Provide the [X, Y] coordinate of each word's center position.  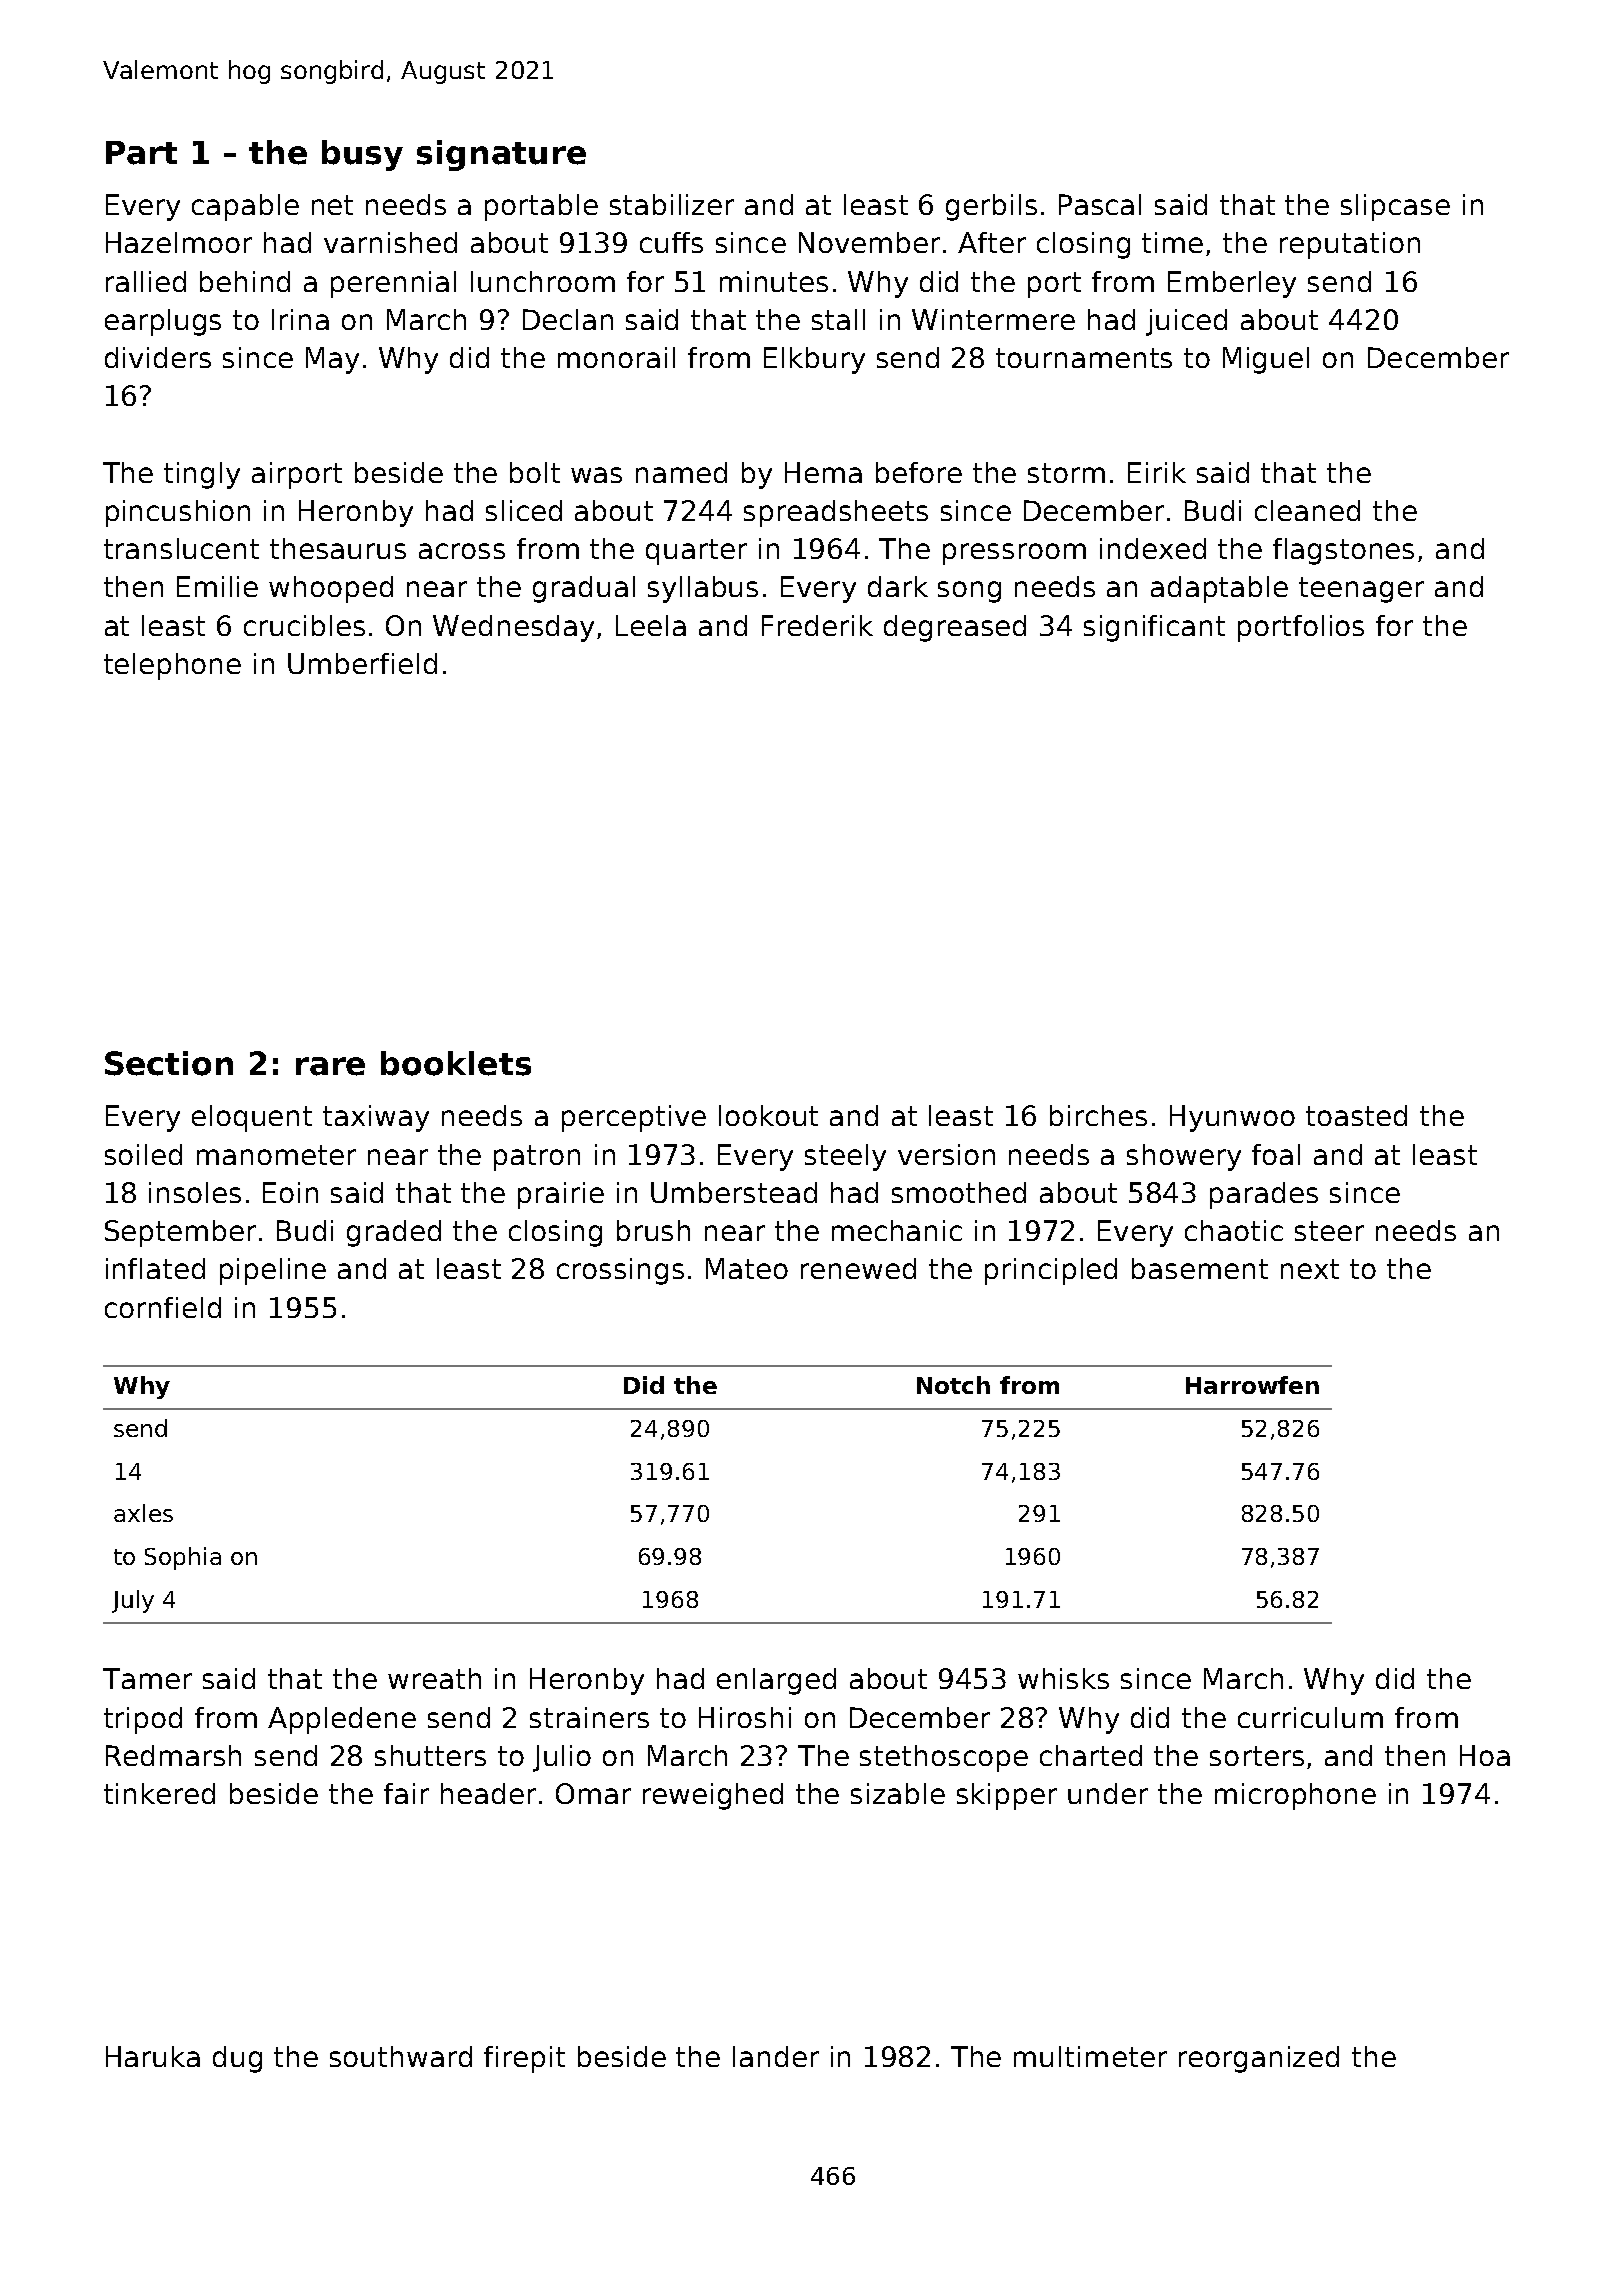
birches [1098, 1115]
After [992, 242]
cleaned [1307, 510]
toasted [1356, 1115]
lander [776, 2056]
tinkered [159, 1793]
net [332, 205]
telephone [172, 666]
